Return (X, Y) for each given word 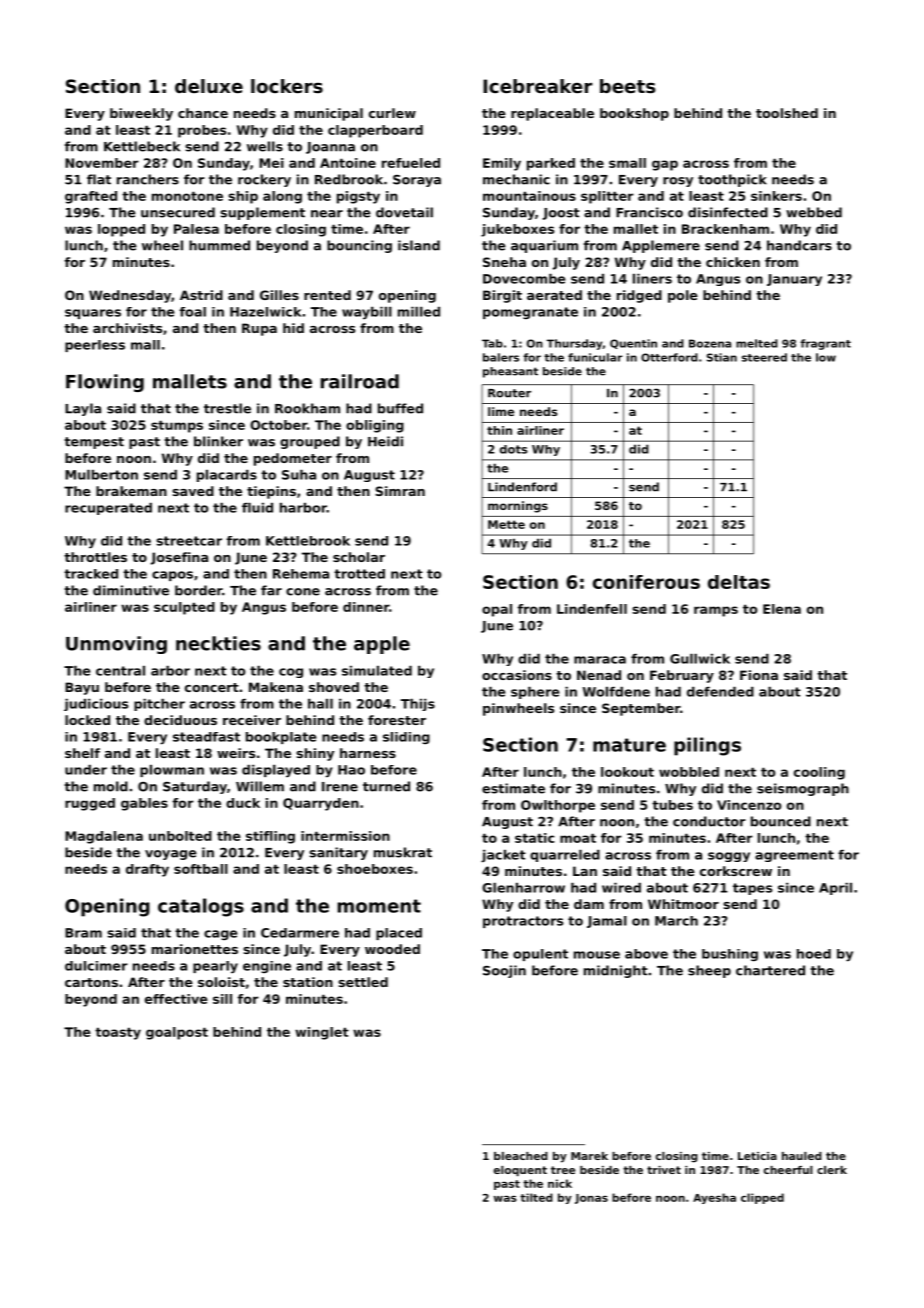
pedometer (293, 459)
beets (627, 86)
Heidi (385, 441)
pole (683, 296)
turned (386, 786)
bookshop (634, 114)
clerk (832, 1170)
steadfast (206, 737)
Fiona (759, 675)
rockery (264, 180)
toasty (118, 1033)
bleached (521, 1156)
